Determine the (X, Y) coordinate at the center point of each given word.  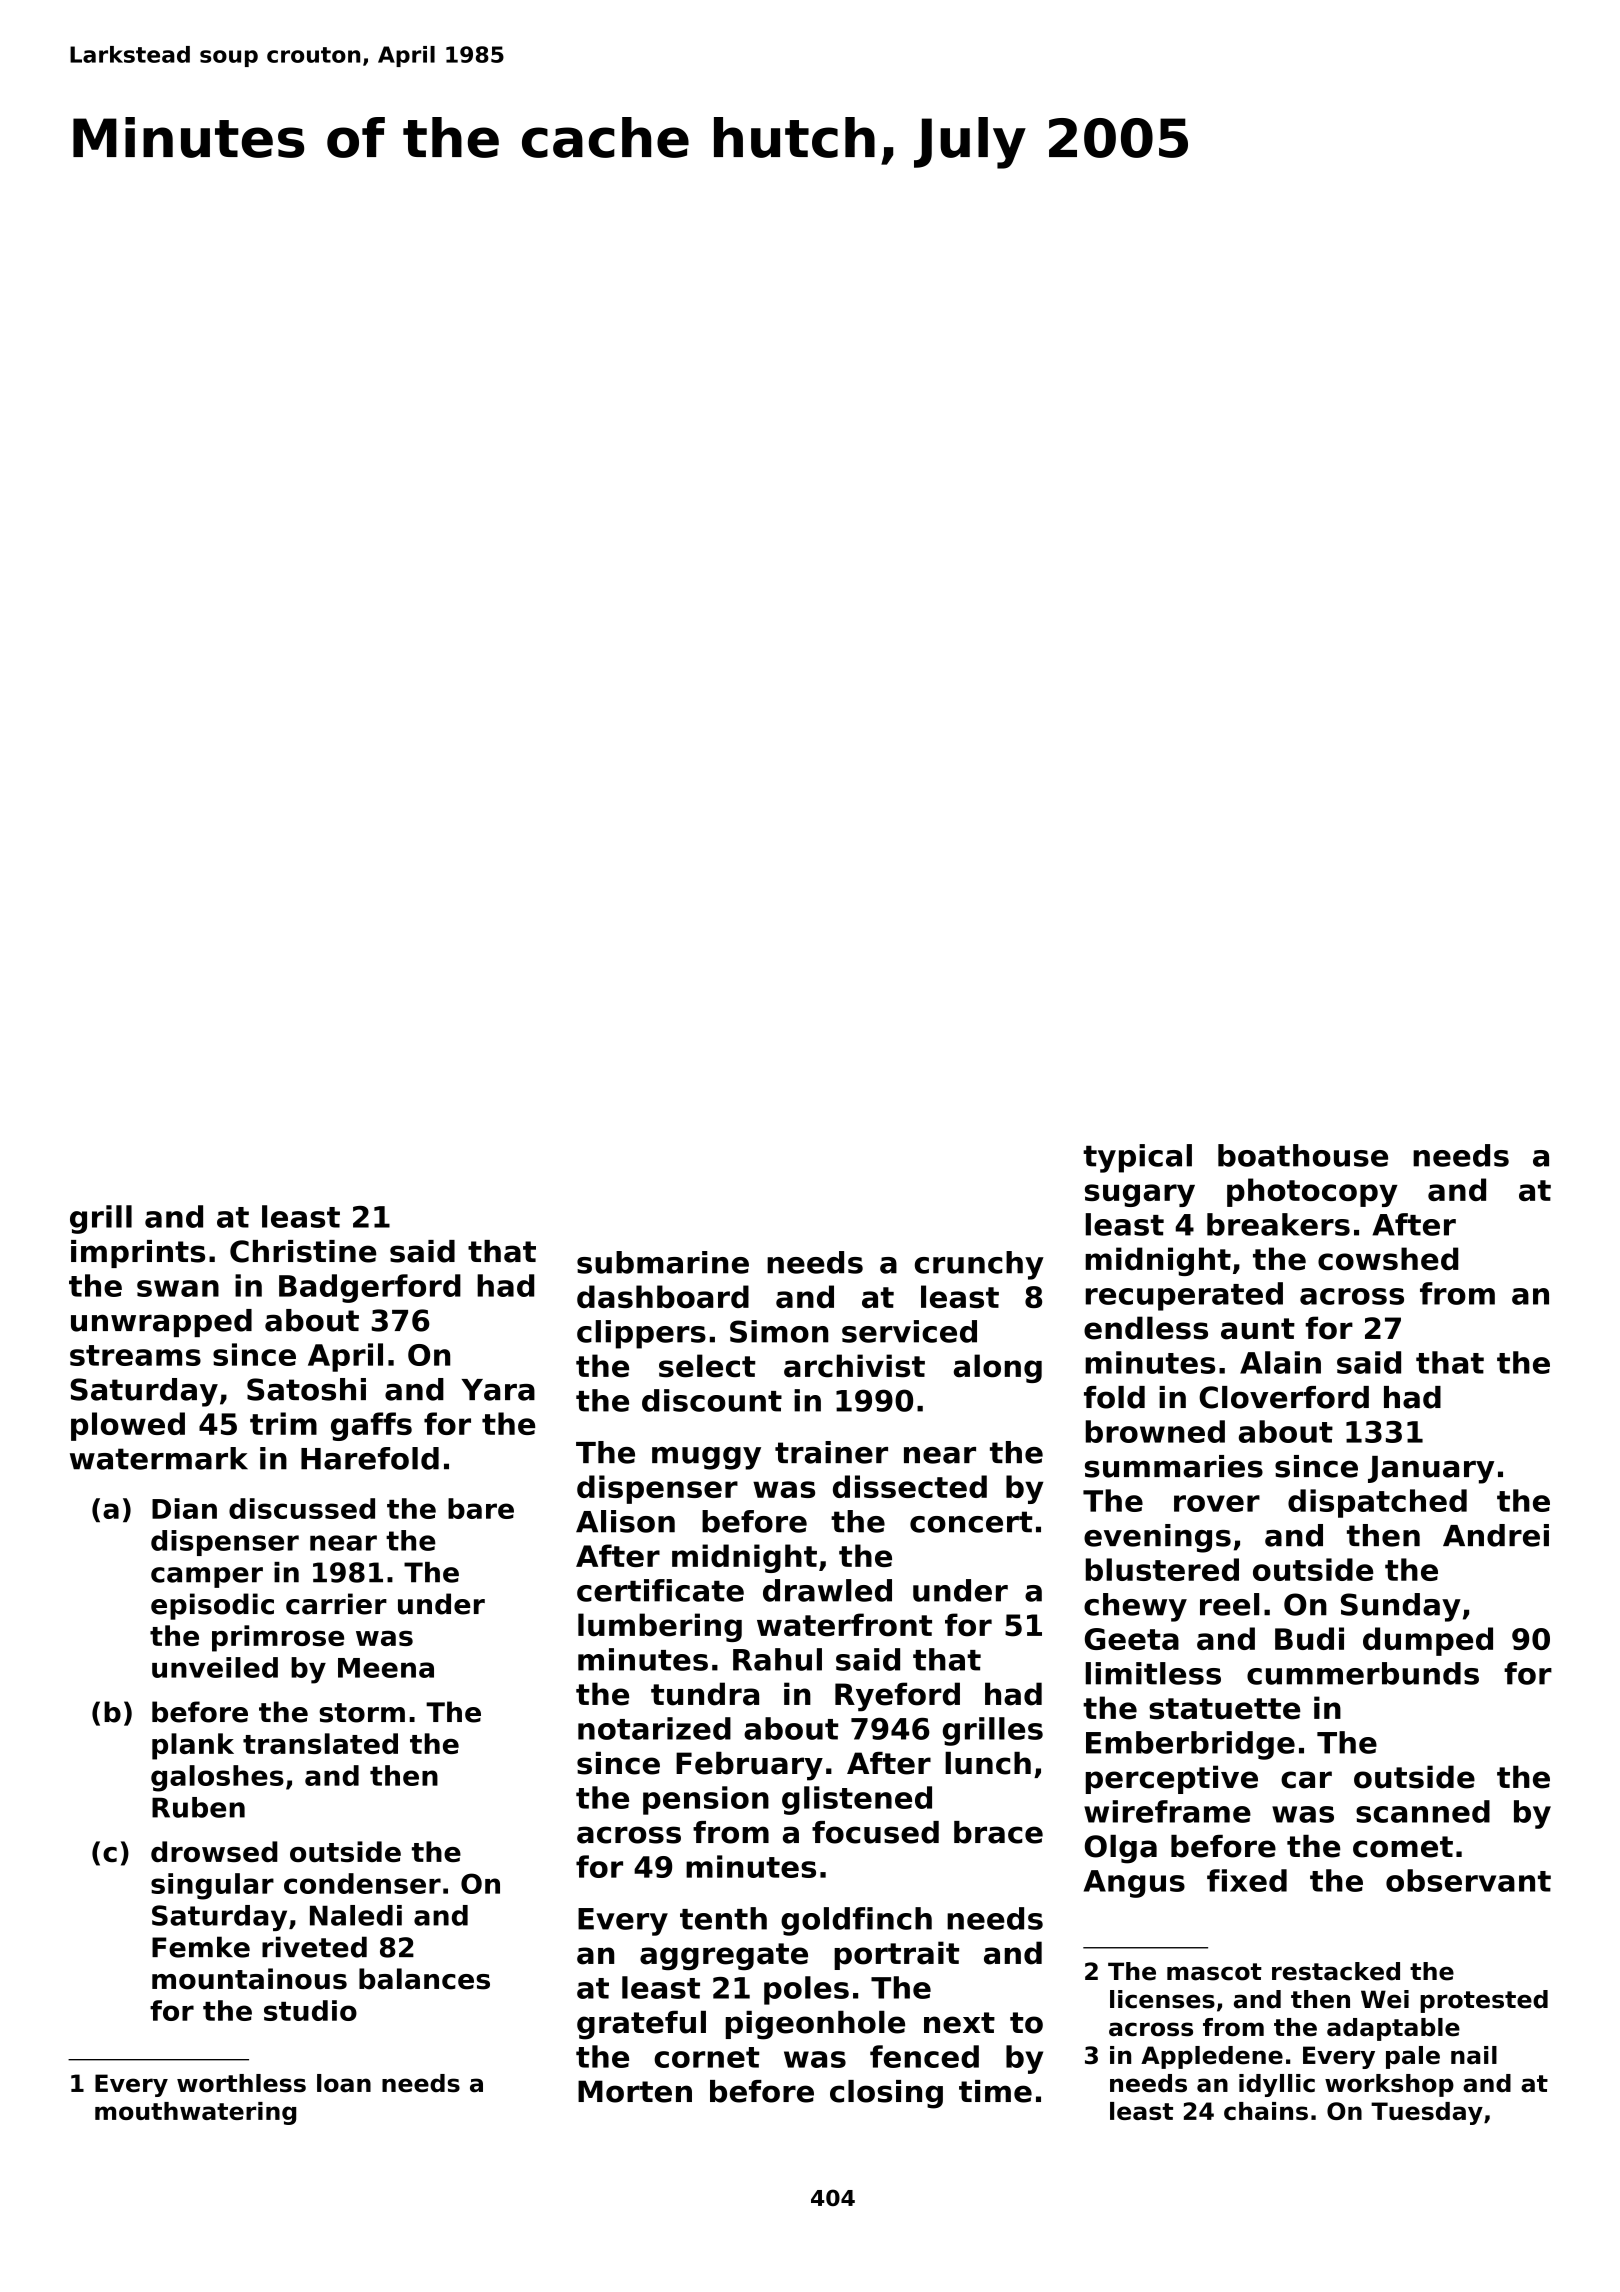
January (1431, 1470)
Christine (303, 1251)
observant (1468, 1880)
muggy (706, 1458)
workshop (1389, 2085)
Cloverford (1284, 1397)
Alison (625, 1521)
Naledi (356, 1915)
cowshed (1388, 1259)
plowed (128, 1426)
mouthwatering (195, 2113)
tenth (723, 1918)
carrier (336, 1604)
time (995, 2091)
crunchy (979, 1265)
